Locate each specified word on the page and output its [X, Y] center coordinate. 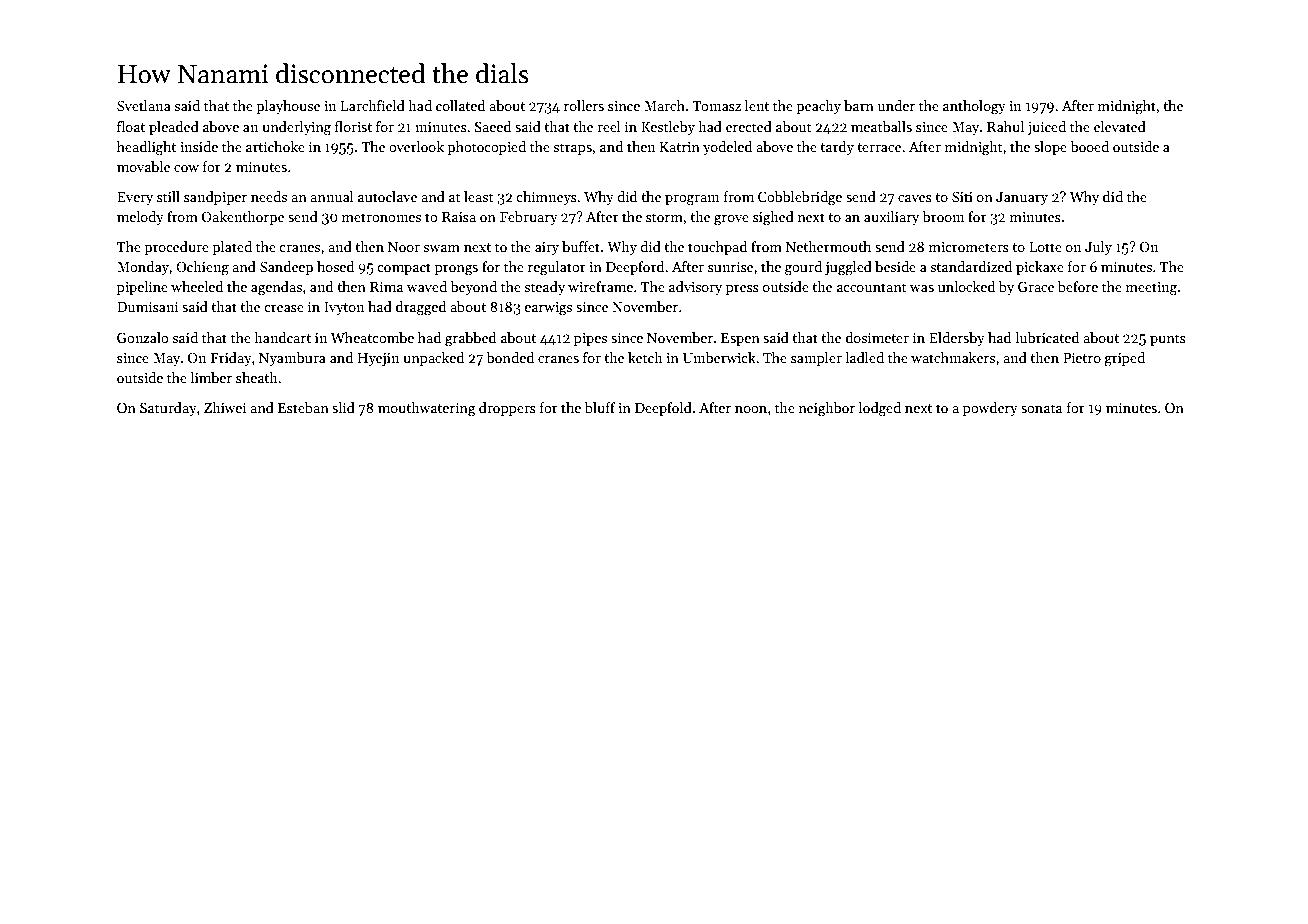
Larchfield [373, 105]
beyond [473, 288]
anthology [974, 107]
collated [460, 105]
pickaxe [1040, 268]
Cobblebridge [800, 198]
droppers [507, 409]
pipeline [142, 288]
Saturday [168, 409]
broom [943, 216]
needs [269, 196]
